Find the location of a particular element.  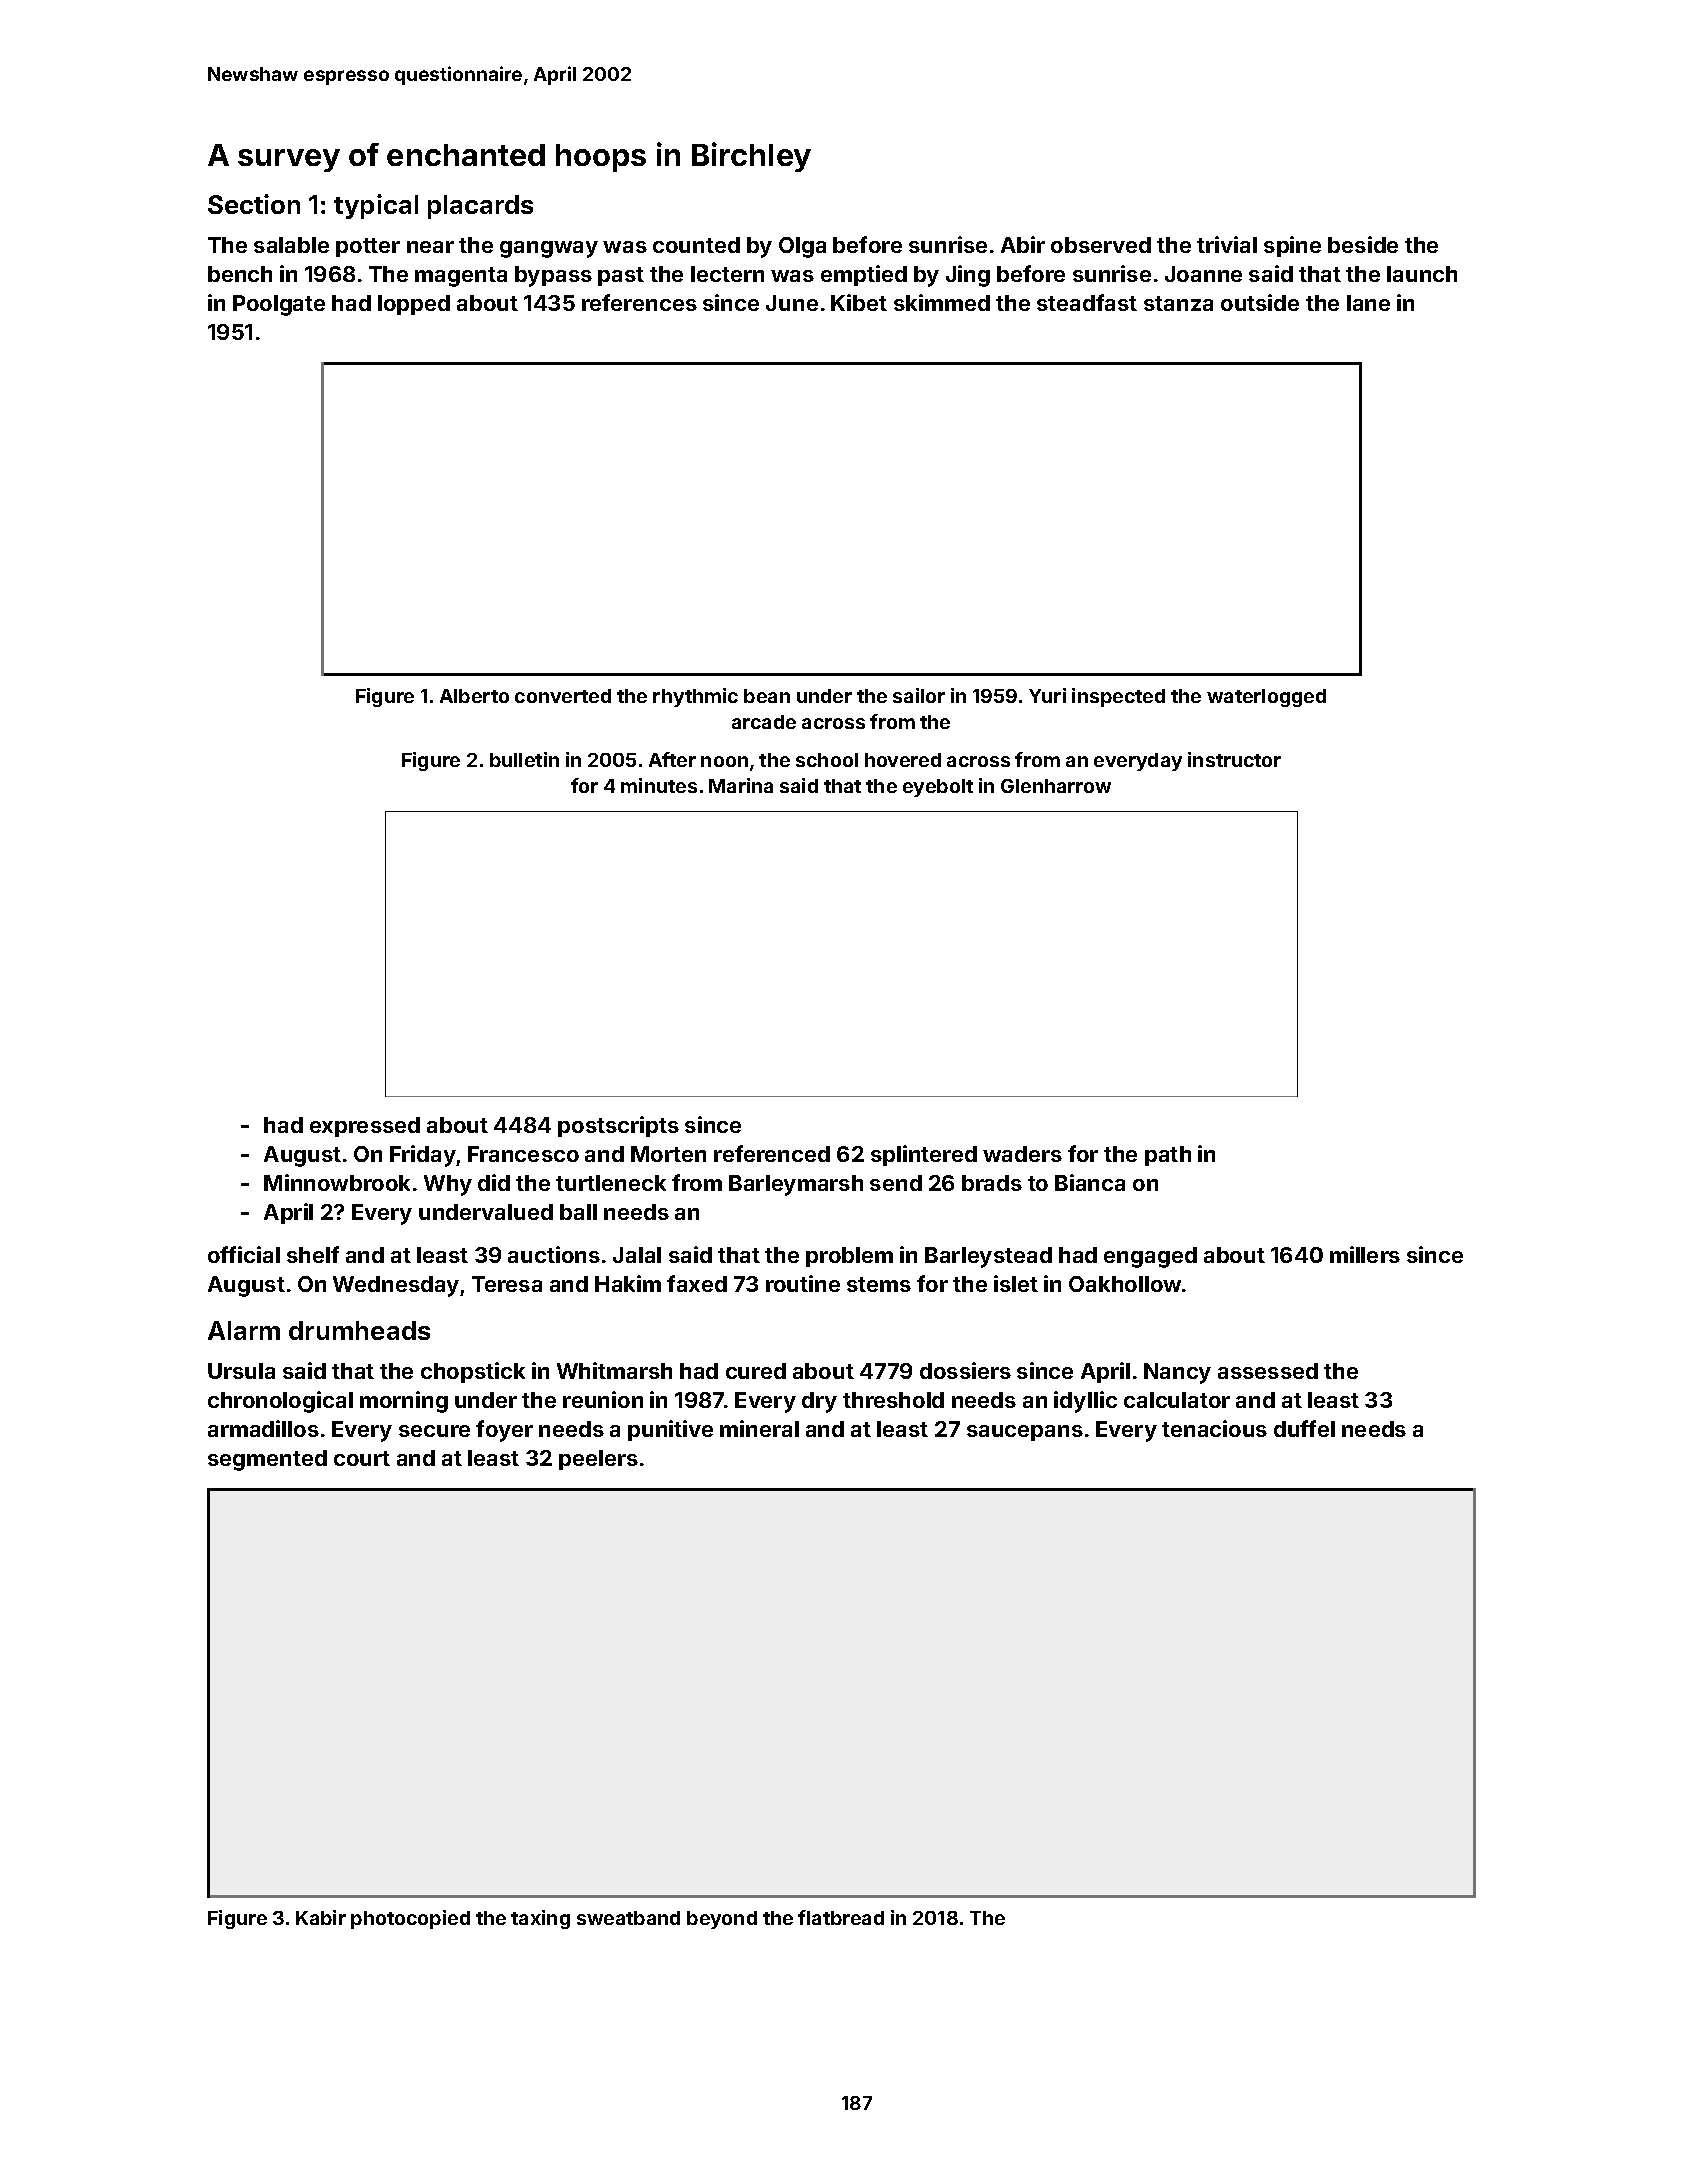

Glenharrow is located at coordinates (1056, 786).
